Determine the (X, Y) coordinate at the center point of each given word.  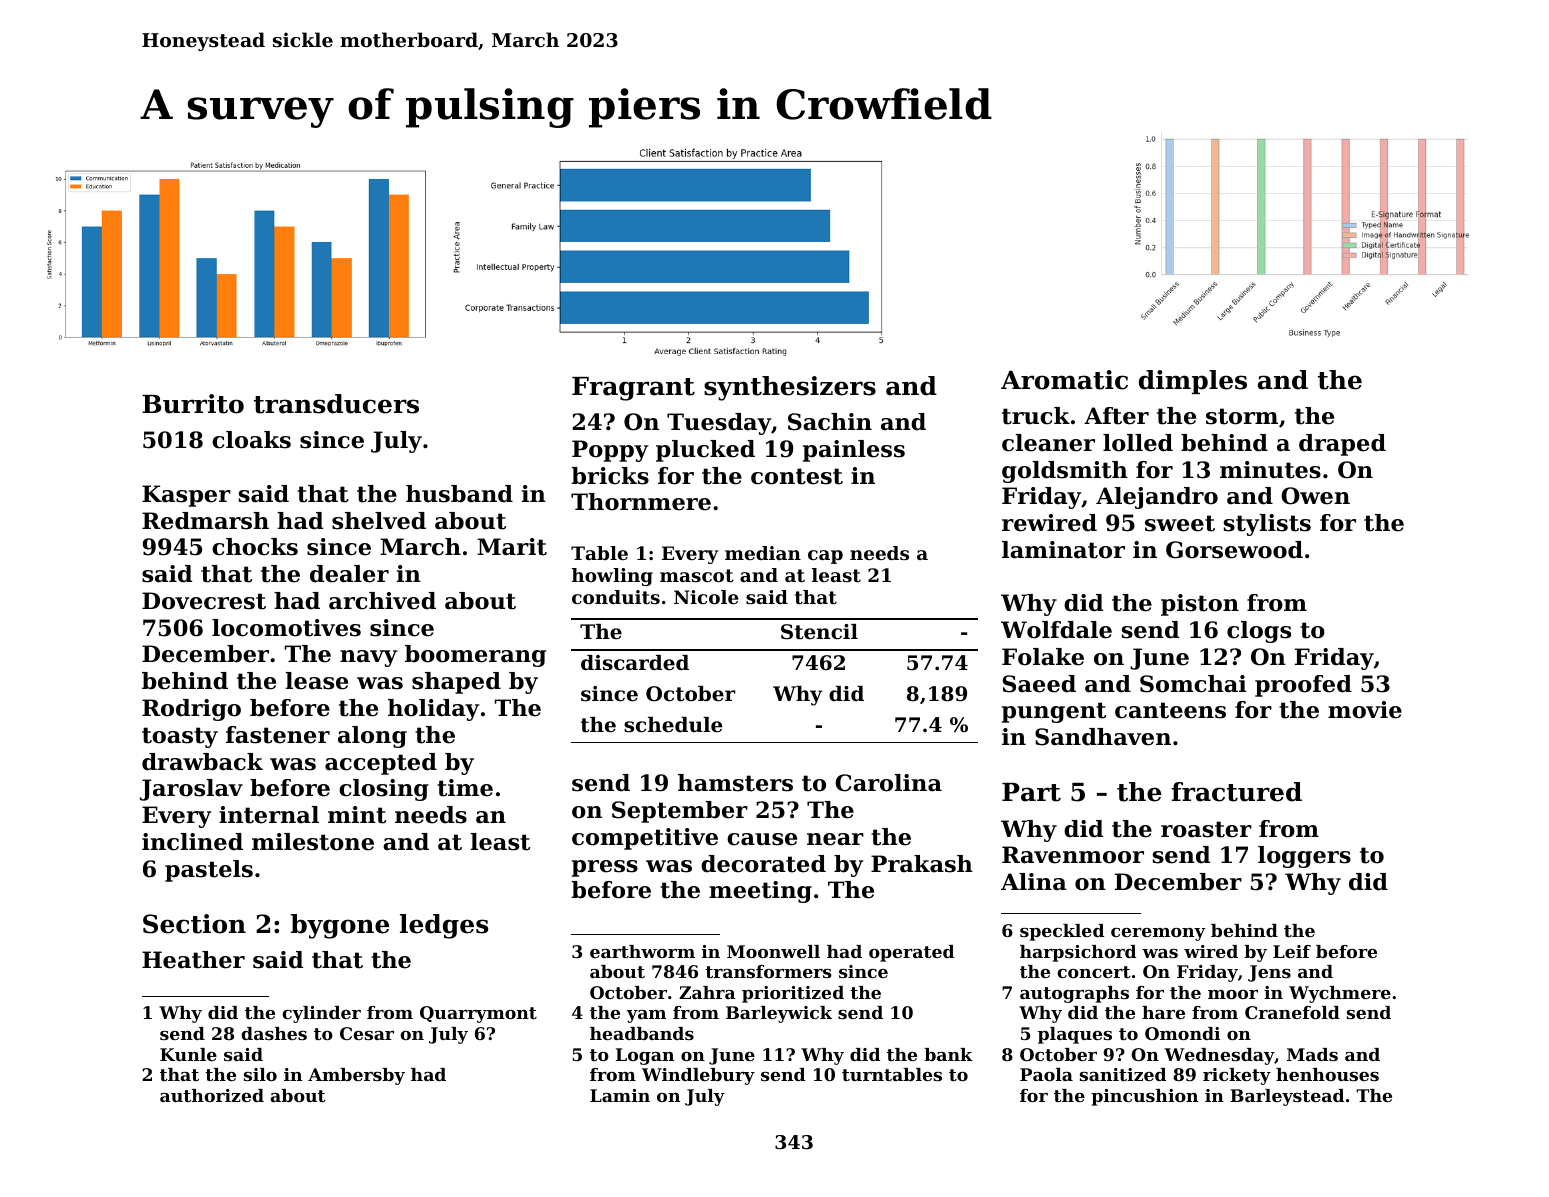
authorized (212, 1095)
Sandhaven (1103, 737)
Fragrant (633, 389)
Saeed (1039, 684)
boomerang (475, 656)
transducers (336, 404)
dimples (1193, 382)
